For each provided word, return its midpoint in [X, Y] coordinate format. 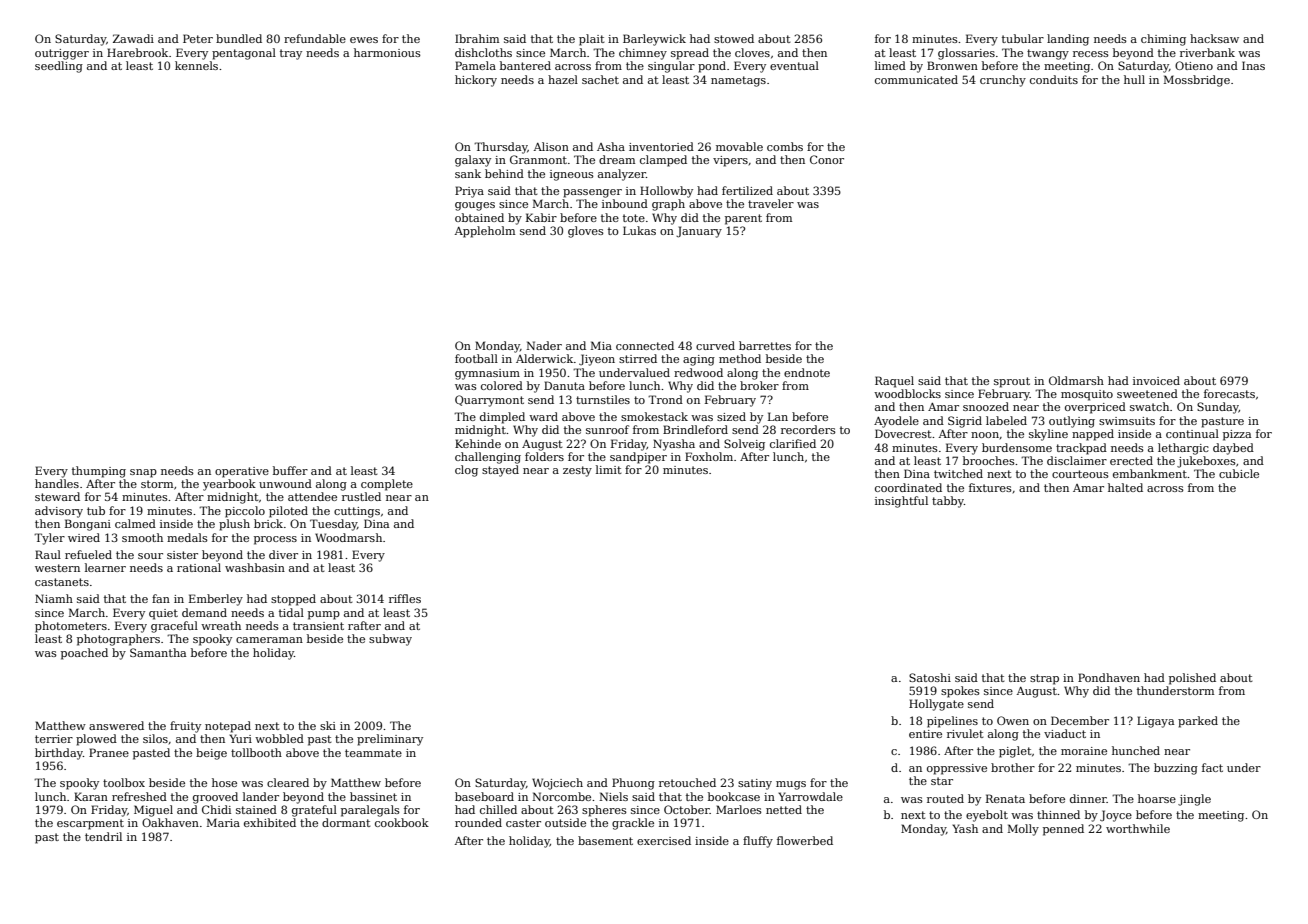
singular [671, 67]
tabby [948, 502]
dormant [346, 822]
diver [283, 554]
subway [390, 640]
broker [759, 385]
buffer [290, 470]
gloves [586, 232]
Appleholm [485, 232]
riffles [405, 598]
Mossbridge [1197, 81]
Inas [1253, 65]
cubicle [1239, 473]
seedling [59, 67]
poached [84, 654]
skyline [1048, 435]
